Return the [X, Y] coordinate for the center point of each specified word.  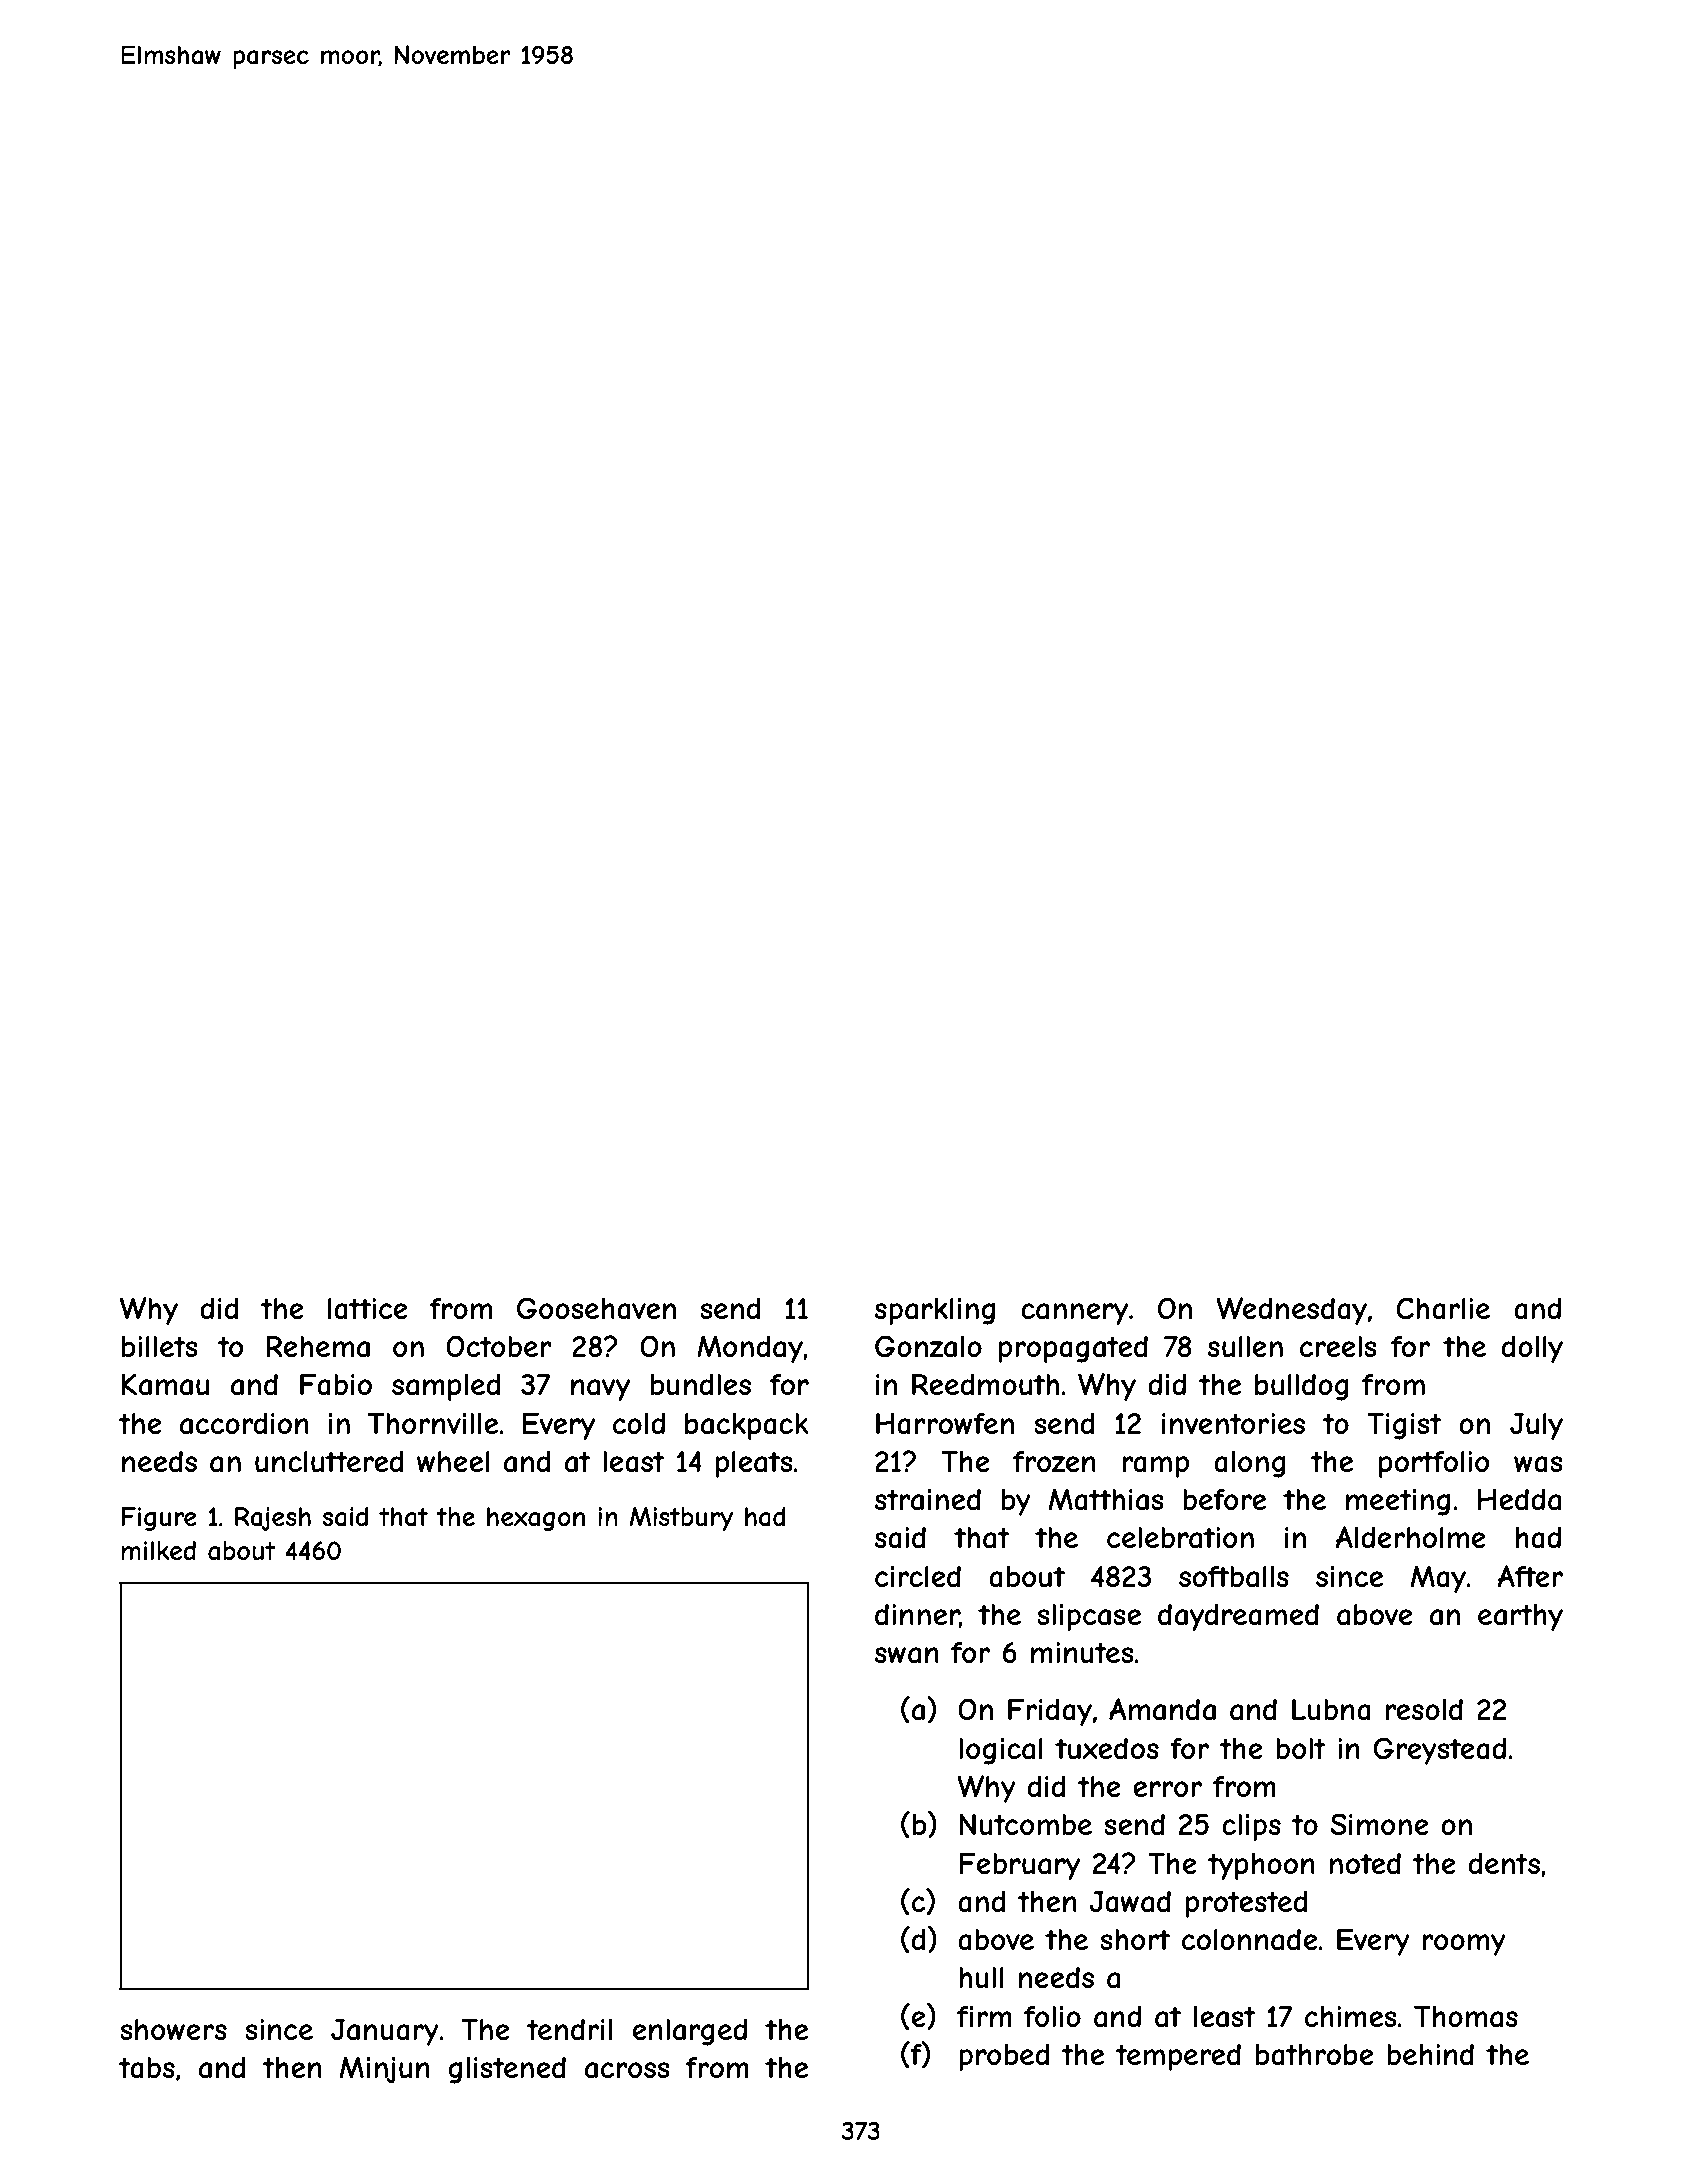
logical [1001, 1751]
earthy [1520, 1617]
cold [639, 1423]
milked [158, 1550]
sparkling [935, 1311]
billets [160, 1346]
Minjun [385, 2070]
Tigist [1404, 1426]
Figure [159, 1519]
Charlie [1443, 1308]
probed [1004, 2057]
